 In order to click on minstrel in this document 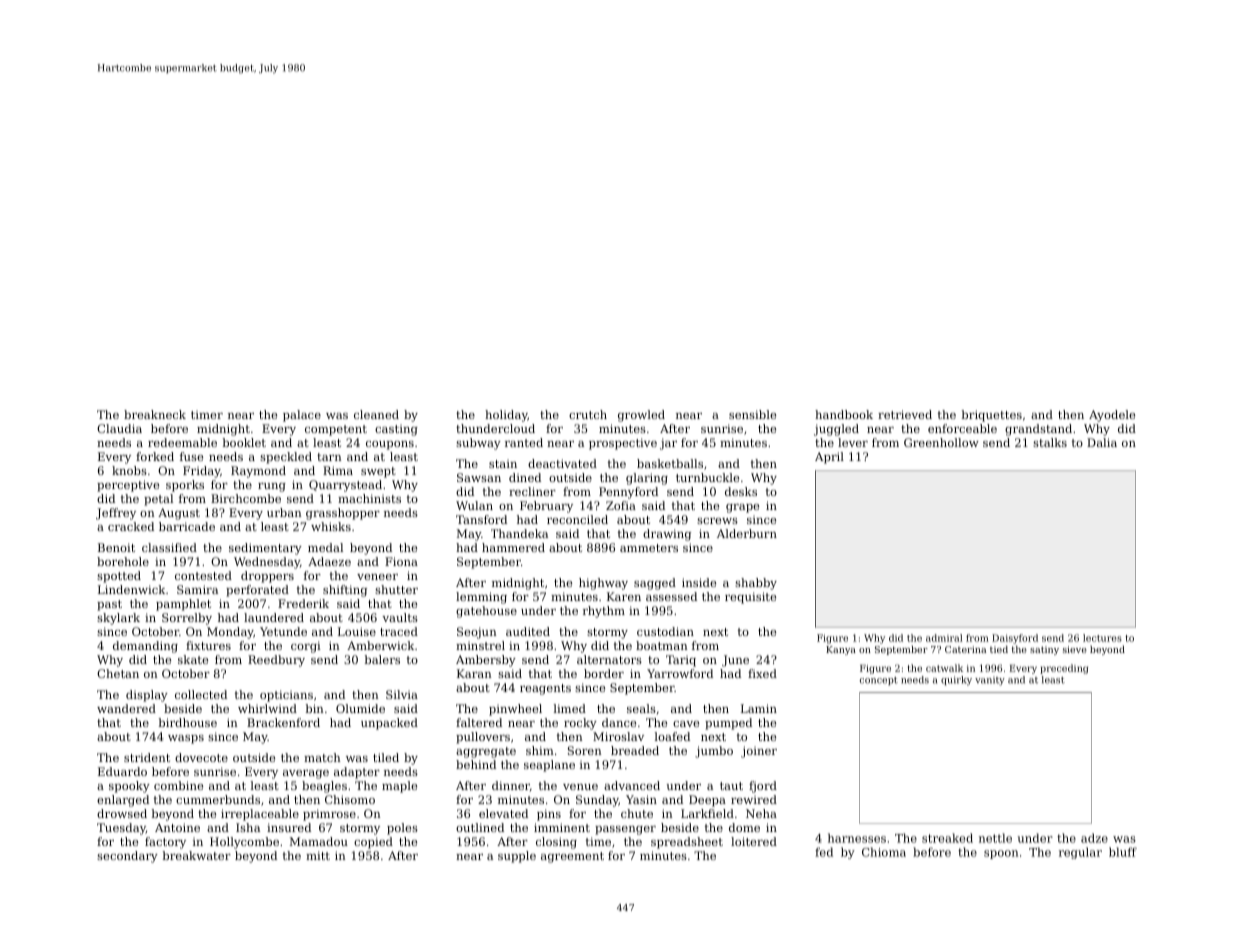, I will do `click(480, 645)`.
